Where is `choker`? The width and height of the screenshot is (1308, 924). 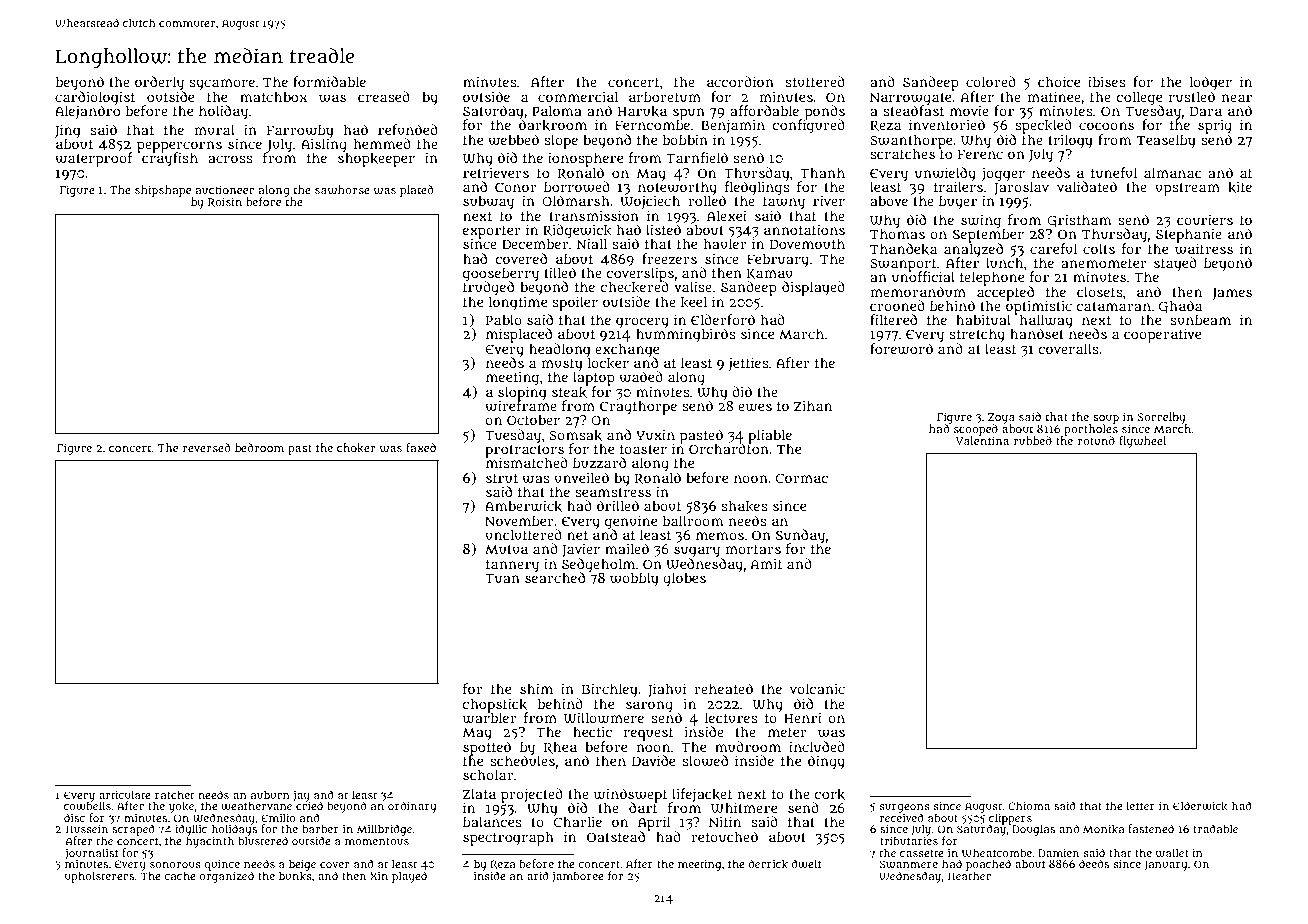 choker is located at coordinates (356, 448).
